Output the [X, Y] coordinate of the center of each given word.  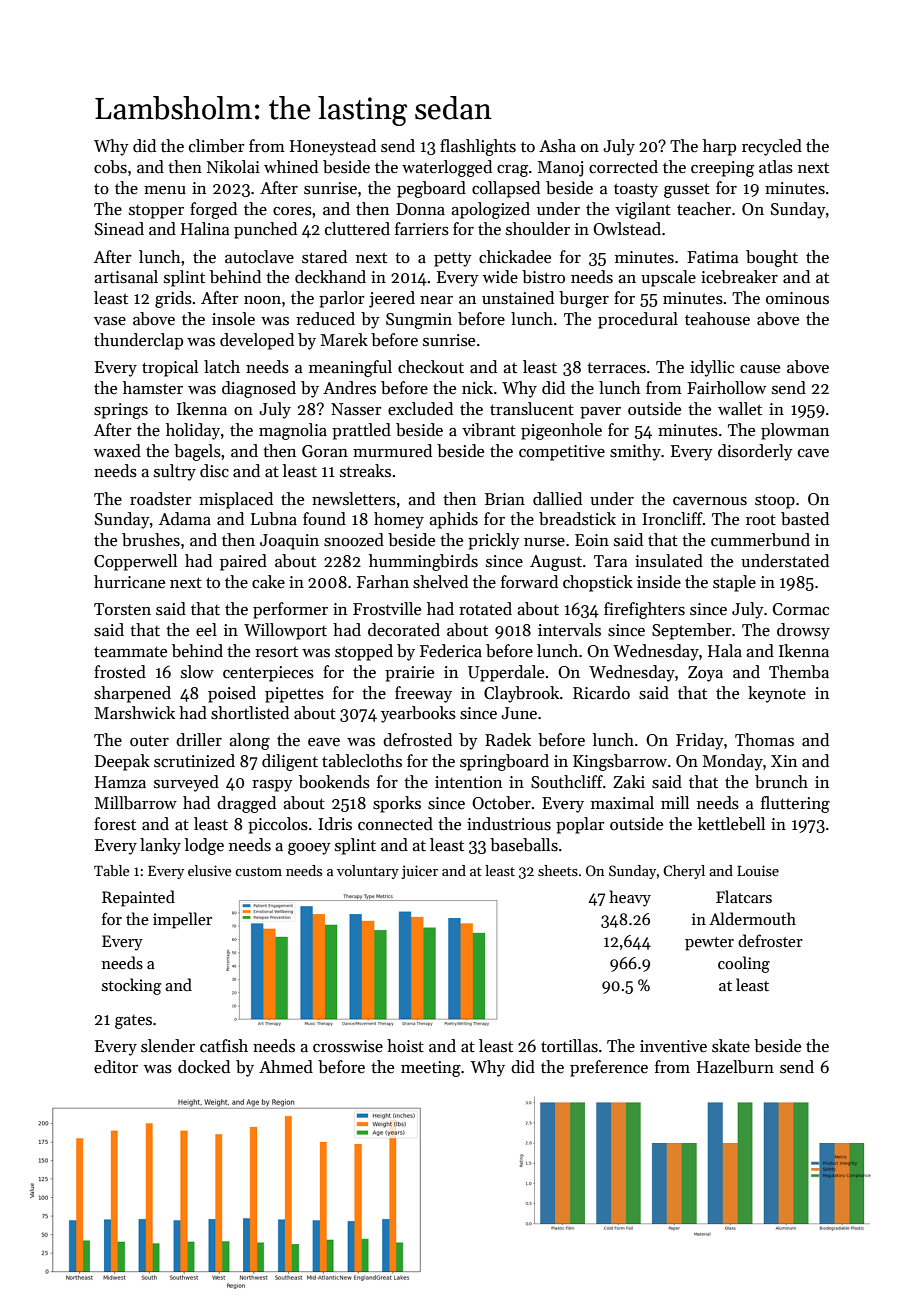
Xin [784, 761]
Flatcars [744, 896]
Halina [205, 229]
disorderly [755, 452]
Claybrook [521, 694]
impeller [182, 920]
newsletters [354, 499]
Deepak [122, 762]
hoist [405, 1046]
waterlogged [447, 168]
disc [214, 471]
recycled [772, 147]
